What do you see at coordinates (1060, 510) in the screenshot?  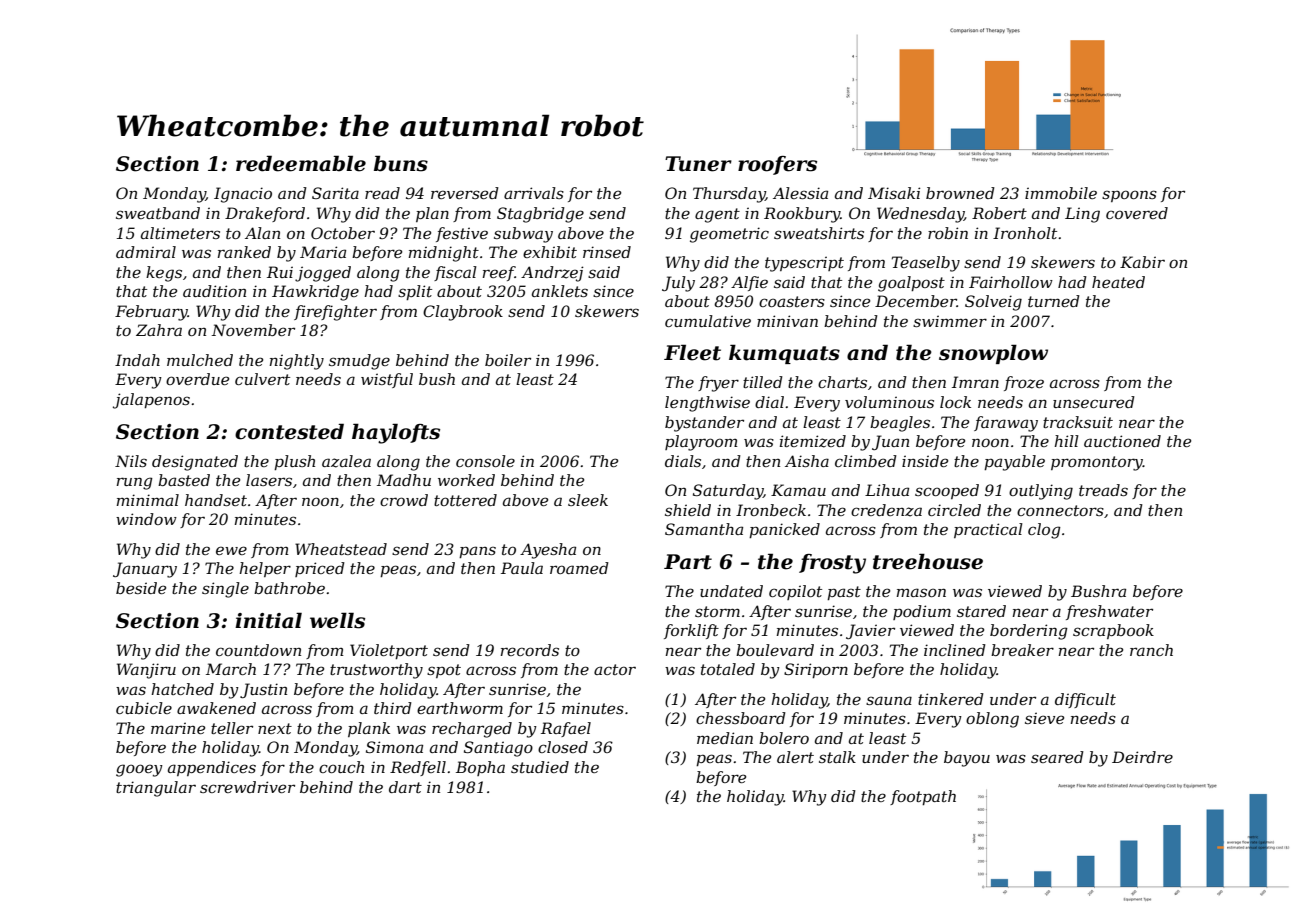 I see `connectors` at bounding box center [1060, 510].
